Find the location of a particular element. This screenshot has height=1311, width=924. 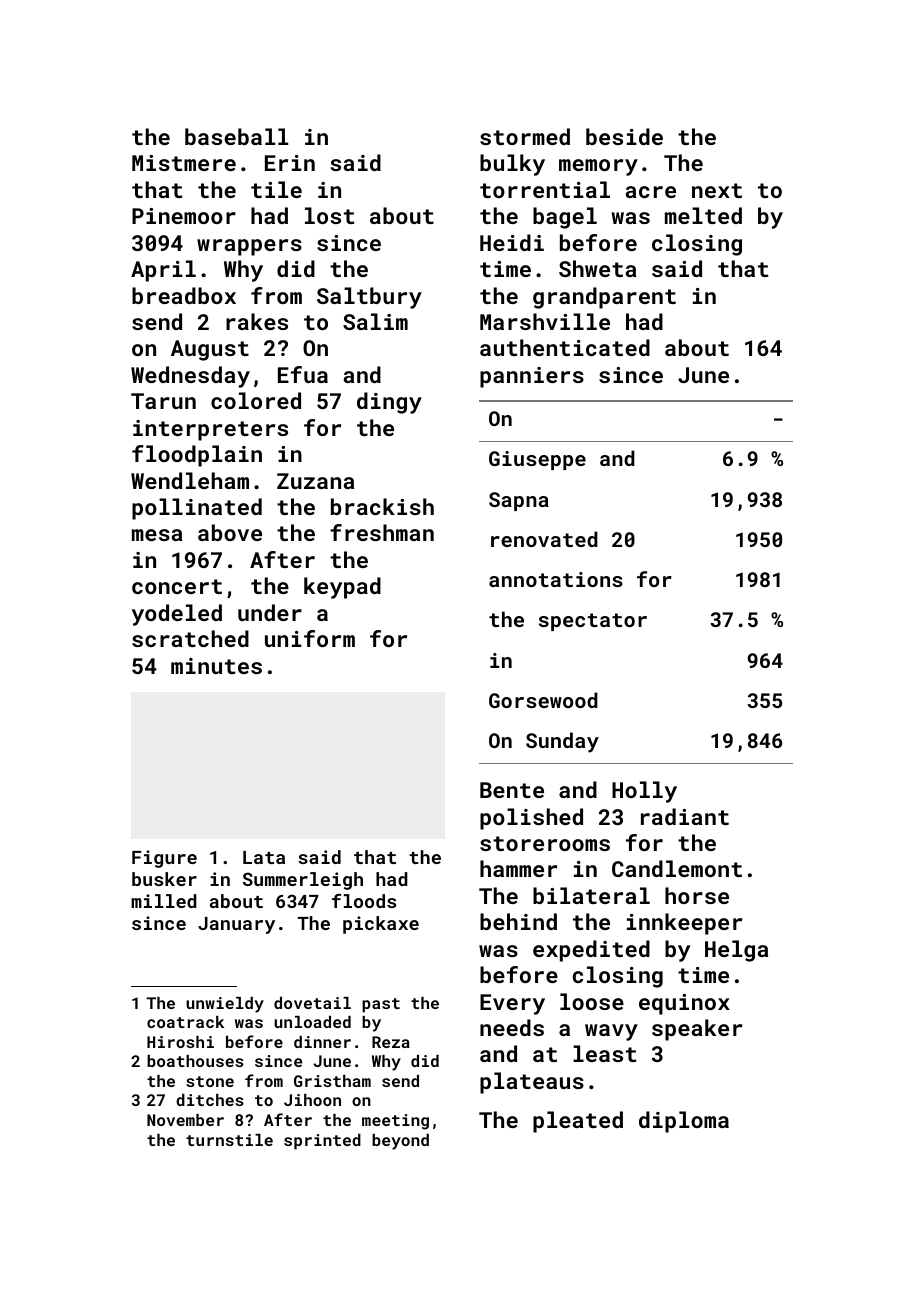

authenticated is located at coordinates (565, 347).
